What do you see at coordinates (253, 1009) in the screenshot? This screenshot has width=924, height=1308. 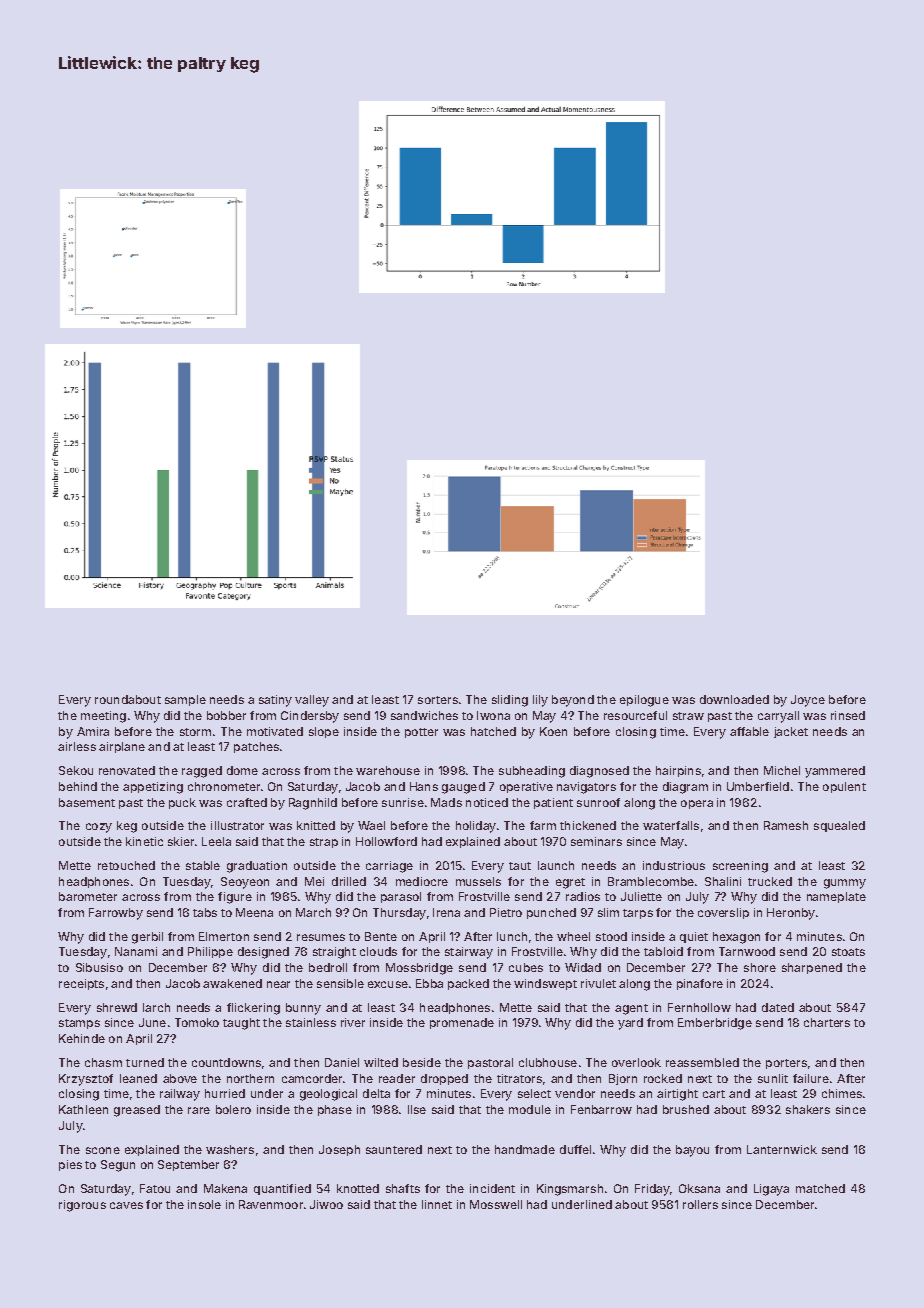 I see `flickering` at bounding box center [253, 1009].
